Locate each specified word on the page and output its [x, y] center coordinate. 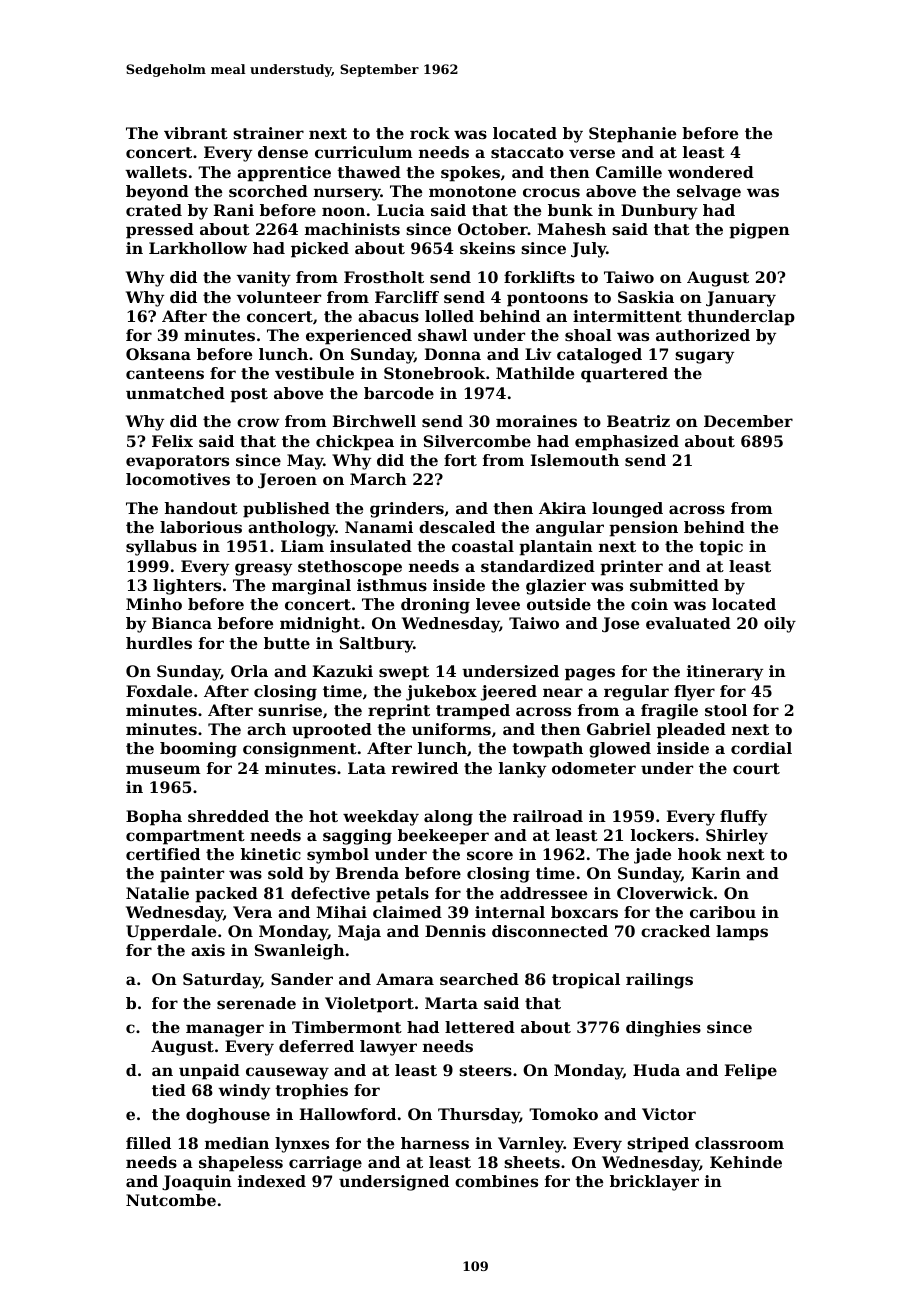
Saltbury [376, 645]
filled [148, 1143]
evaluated [688, 623]
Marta [451, 1003]
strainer [268, 133]
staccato [527, 152]
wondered [711, 172]
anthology [292, 529]
